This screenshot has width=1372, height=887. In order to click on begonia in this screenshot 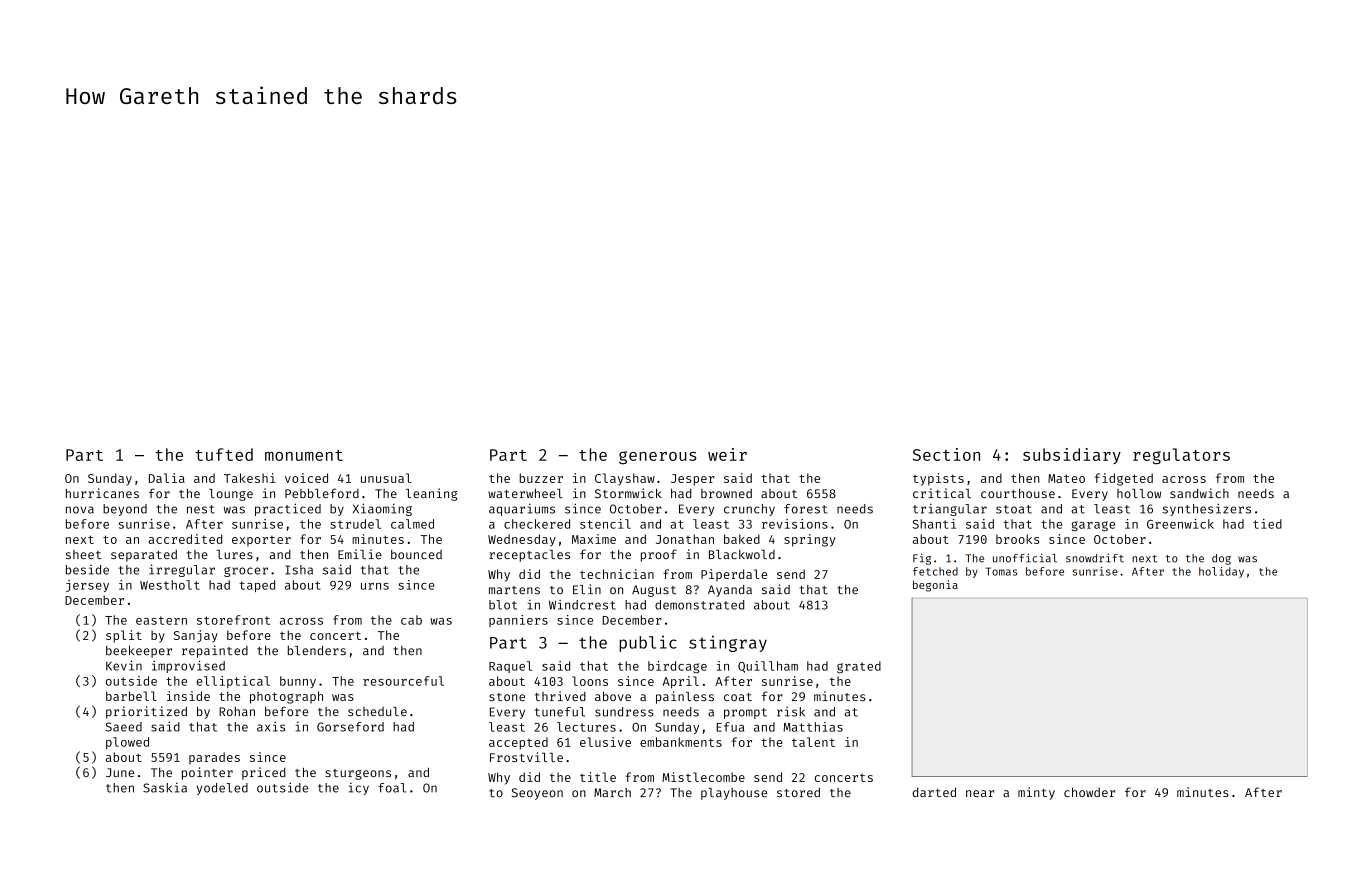, I will do `click(935, 586)`.
